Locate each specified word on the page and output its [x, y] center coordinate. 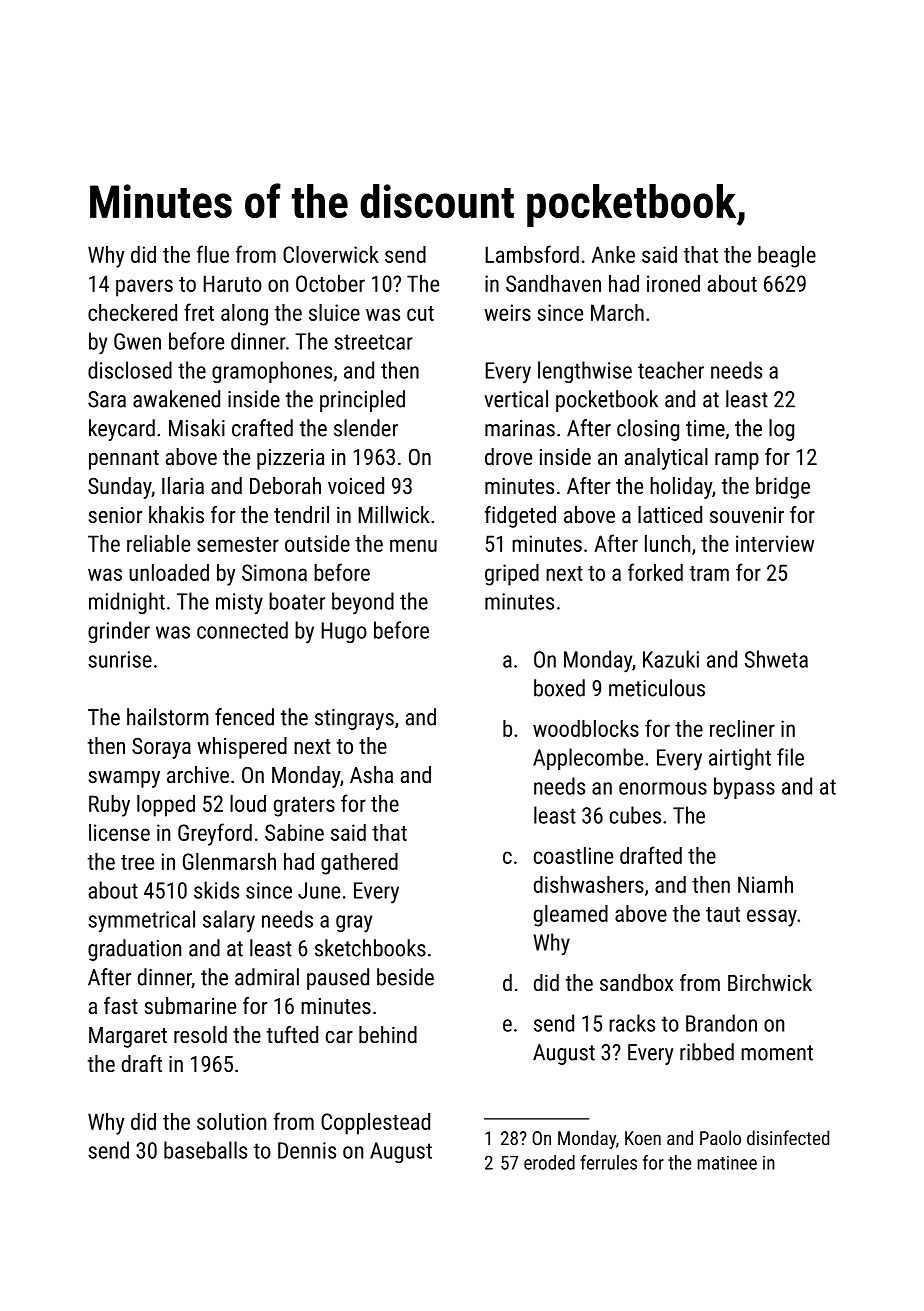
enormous [663, 788]
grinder [119, 632]
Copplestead [375, 1124]
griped [512, 575]
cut [420, 313]
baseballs [205, 1150]
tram [709, 573]
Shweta [776, 659]
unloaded [169, 572]
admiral [267, 977]
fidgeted [520, 517]
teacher [671, 370]
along [244, 315]
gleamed [571, 916]
